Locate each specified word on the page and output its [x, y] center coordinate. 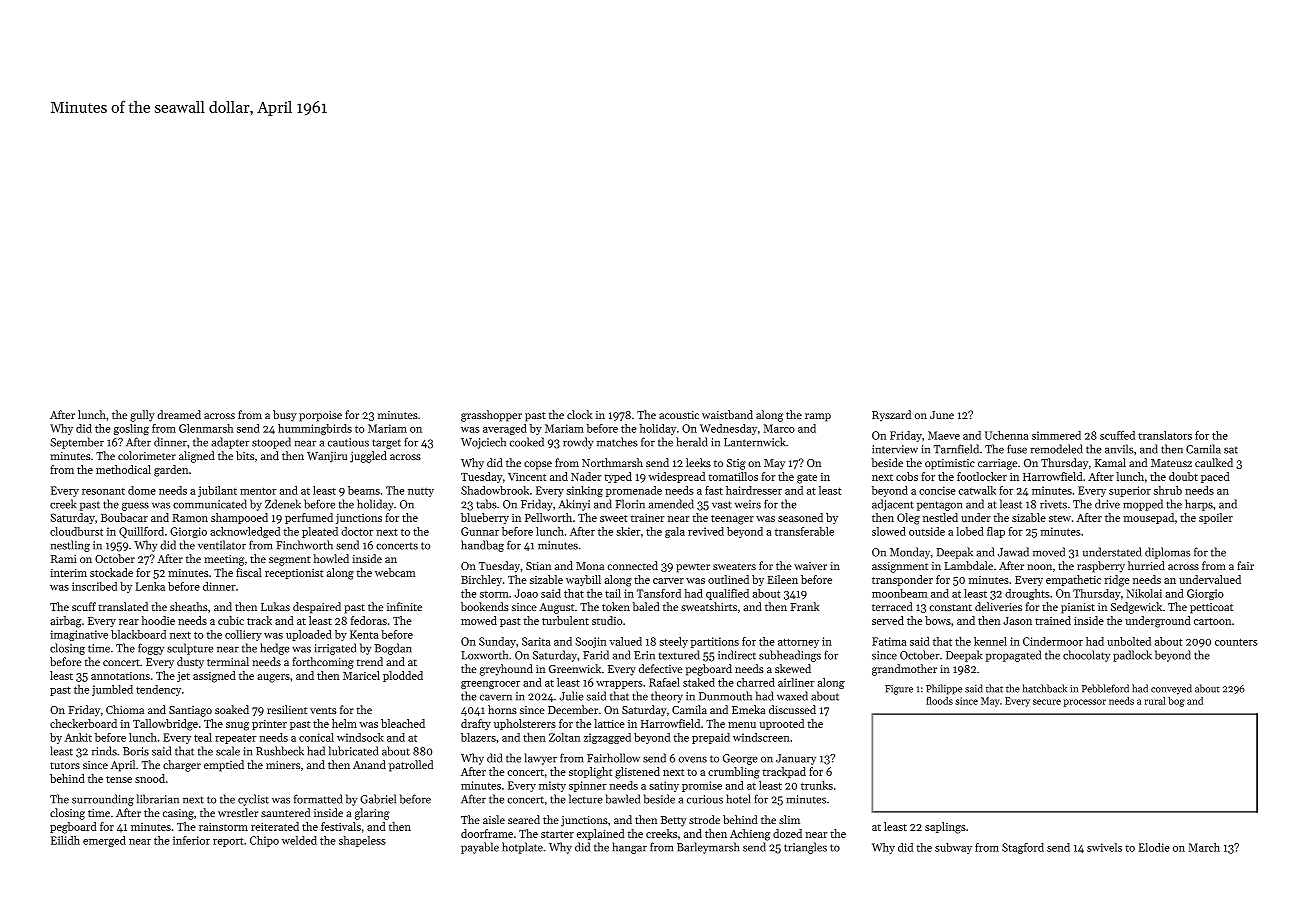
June [942, 415]
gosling [131, 429]
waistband [727, 414]
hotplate [522, 848]
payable [480, 848]
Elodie [1154, 847]
